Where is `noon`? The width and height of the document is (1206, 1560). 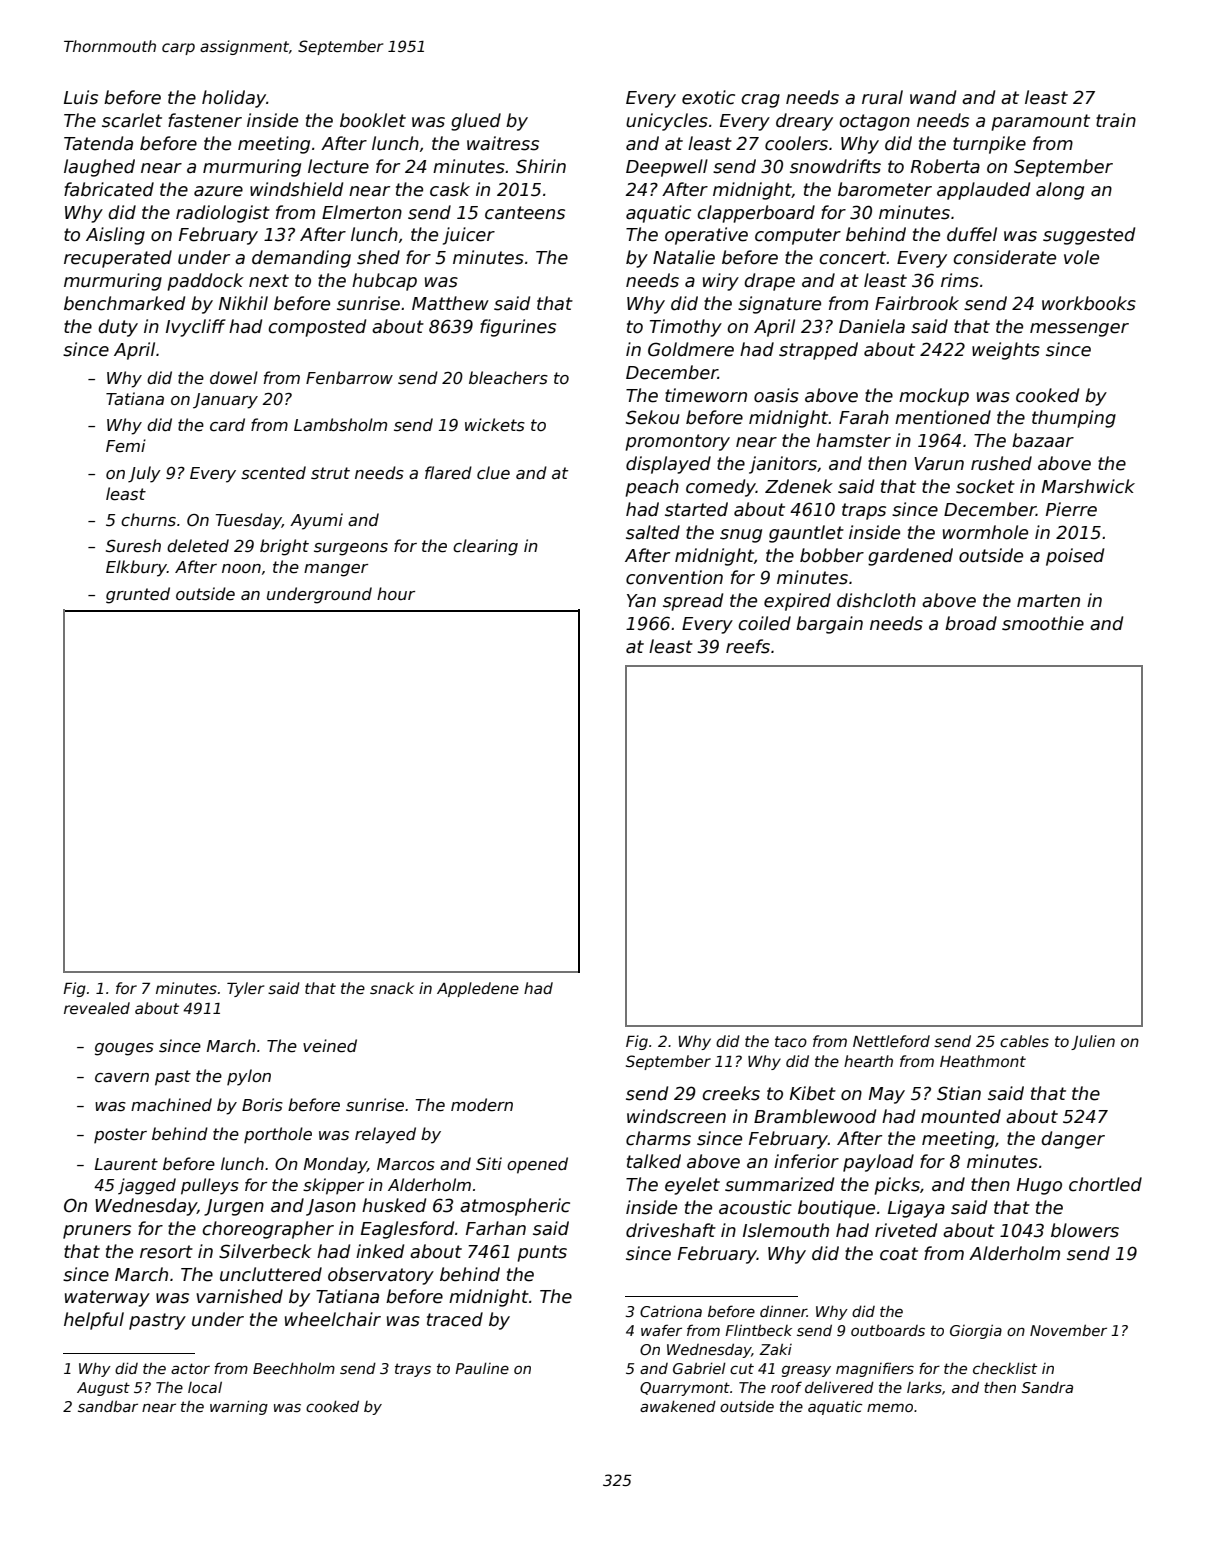
noon is located at coordinates (241, 568).
